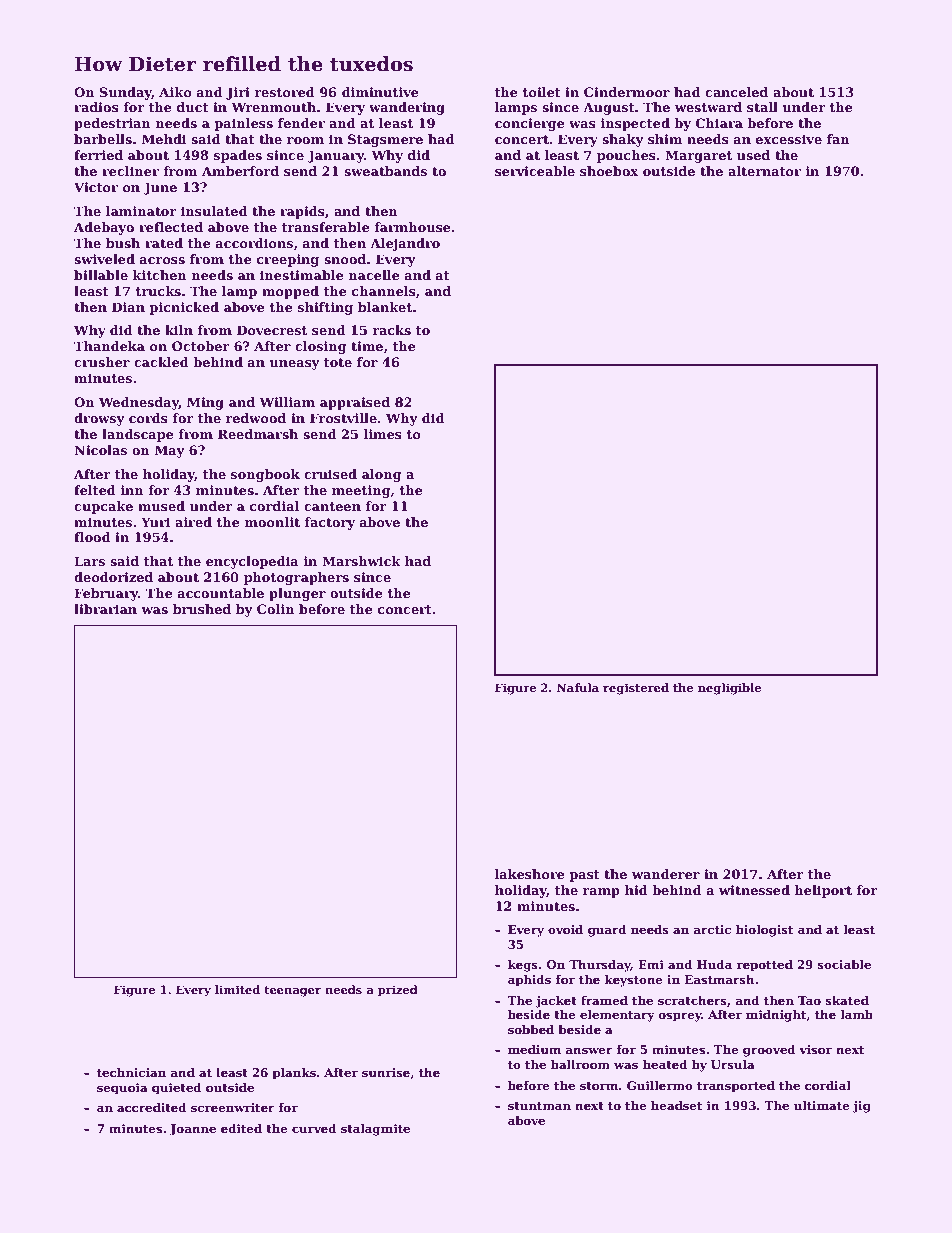 The height and width of the screenshot is (1233, 952). What do you see at coordinates (838, 139) in the screenshot?
I see `fan` at bounding box center [838, 139].
